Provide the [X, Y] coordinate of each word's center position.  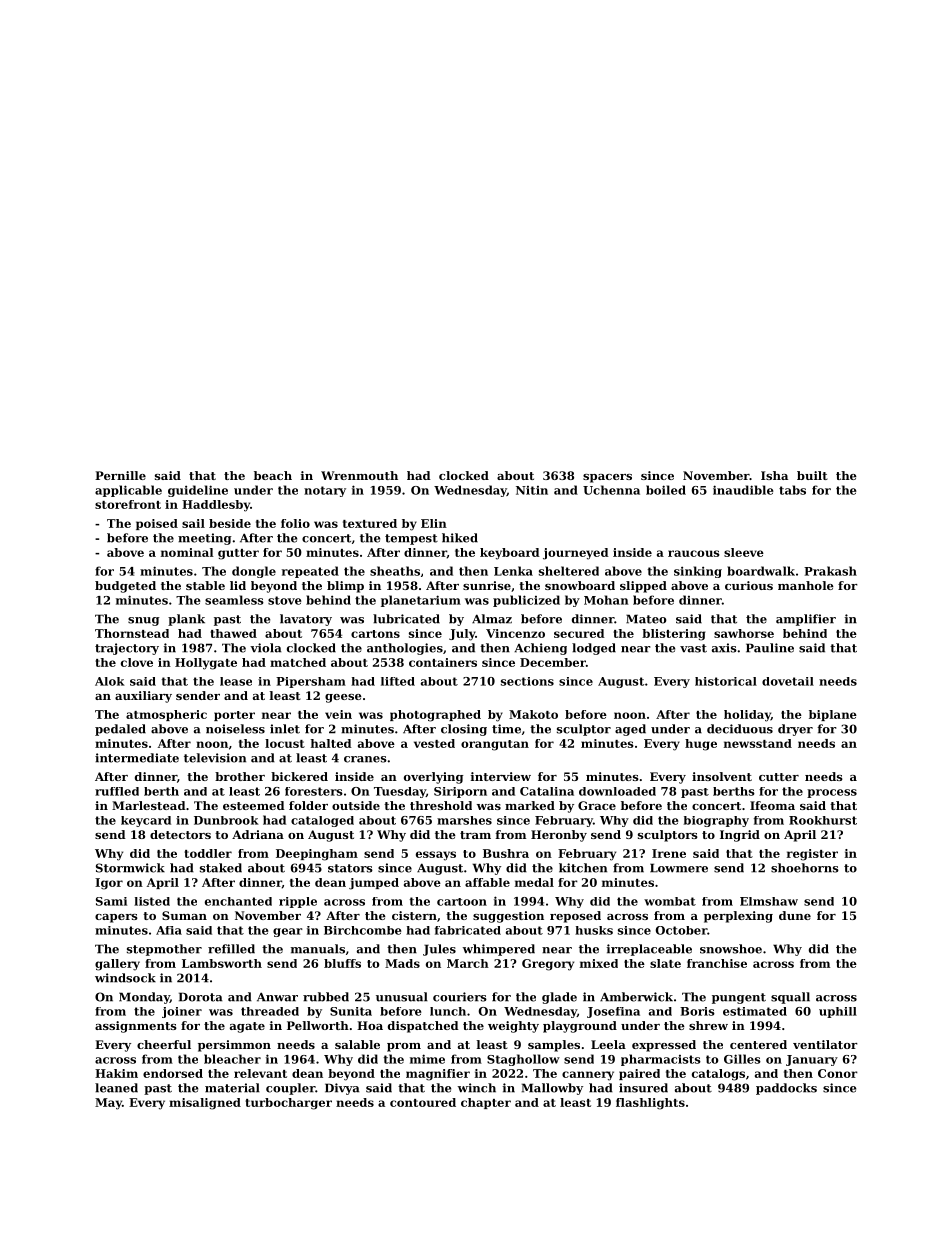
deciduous [740, 729]
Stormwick [130, 868]
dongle [254, 572]
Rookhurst [823, 820]
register [812, 855]
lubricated [406, 619]
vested [434, 743]
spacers [607, 478]
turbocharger [288, 1104]
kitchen [583, 868]
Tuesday [400, 792]
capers [116, 918]
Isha [774, 475]
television [215, 758]
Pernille [120, 475]
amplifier [806, 620]
